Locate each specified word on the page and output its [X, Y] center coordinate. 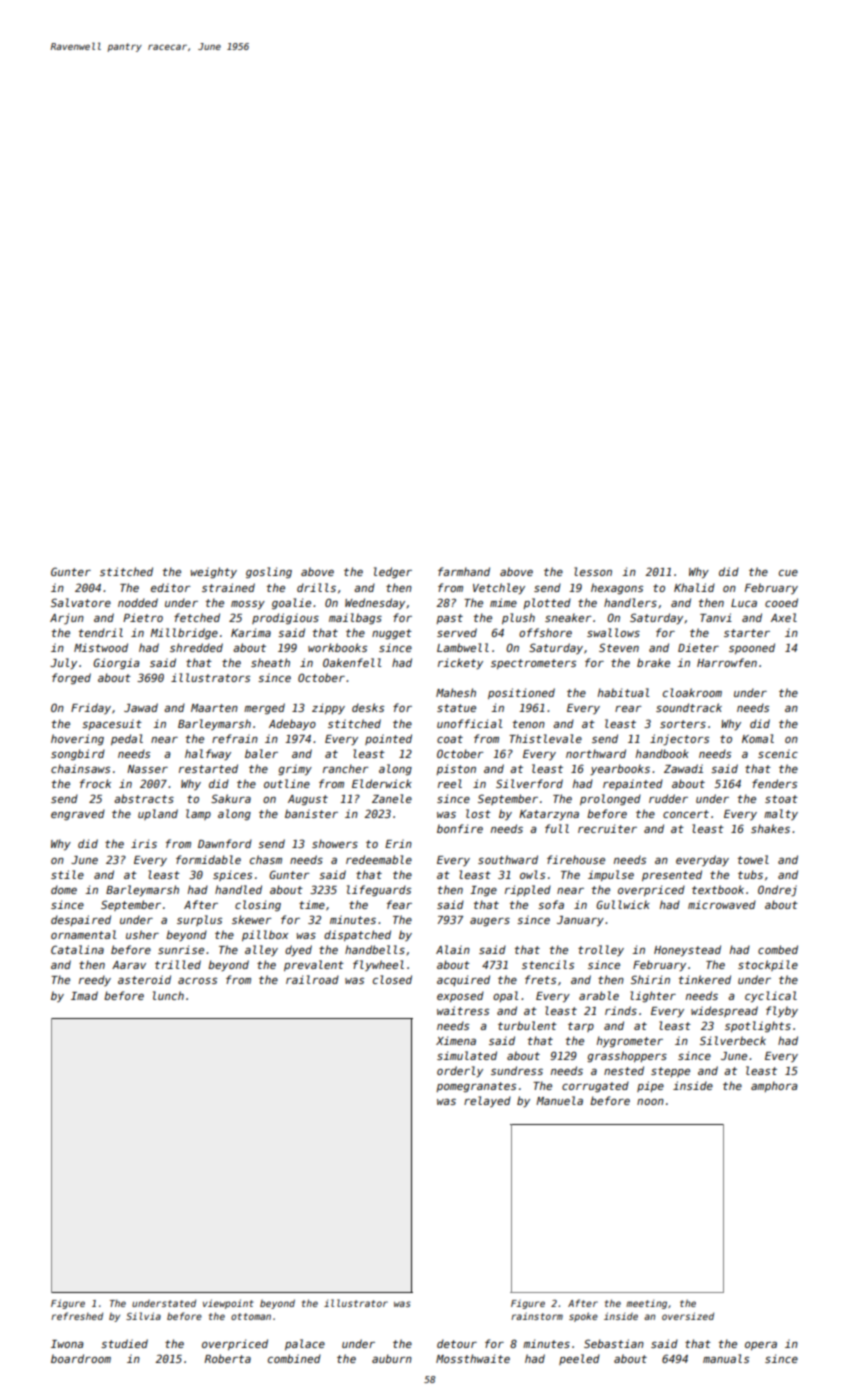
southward [508, 859]
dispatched [357, 935]
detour [457, 1343]
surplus [199, 920]
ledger [393, 572]
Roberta [227, 1358]
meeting [646, 1304]
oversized [688, 1316]
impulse [611, 875]
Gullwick [623, 904]
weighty [214, 573]
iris [144, 843]
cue [788, 573]
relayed [487, 1101]
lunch [168, 995]
